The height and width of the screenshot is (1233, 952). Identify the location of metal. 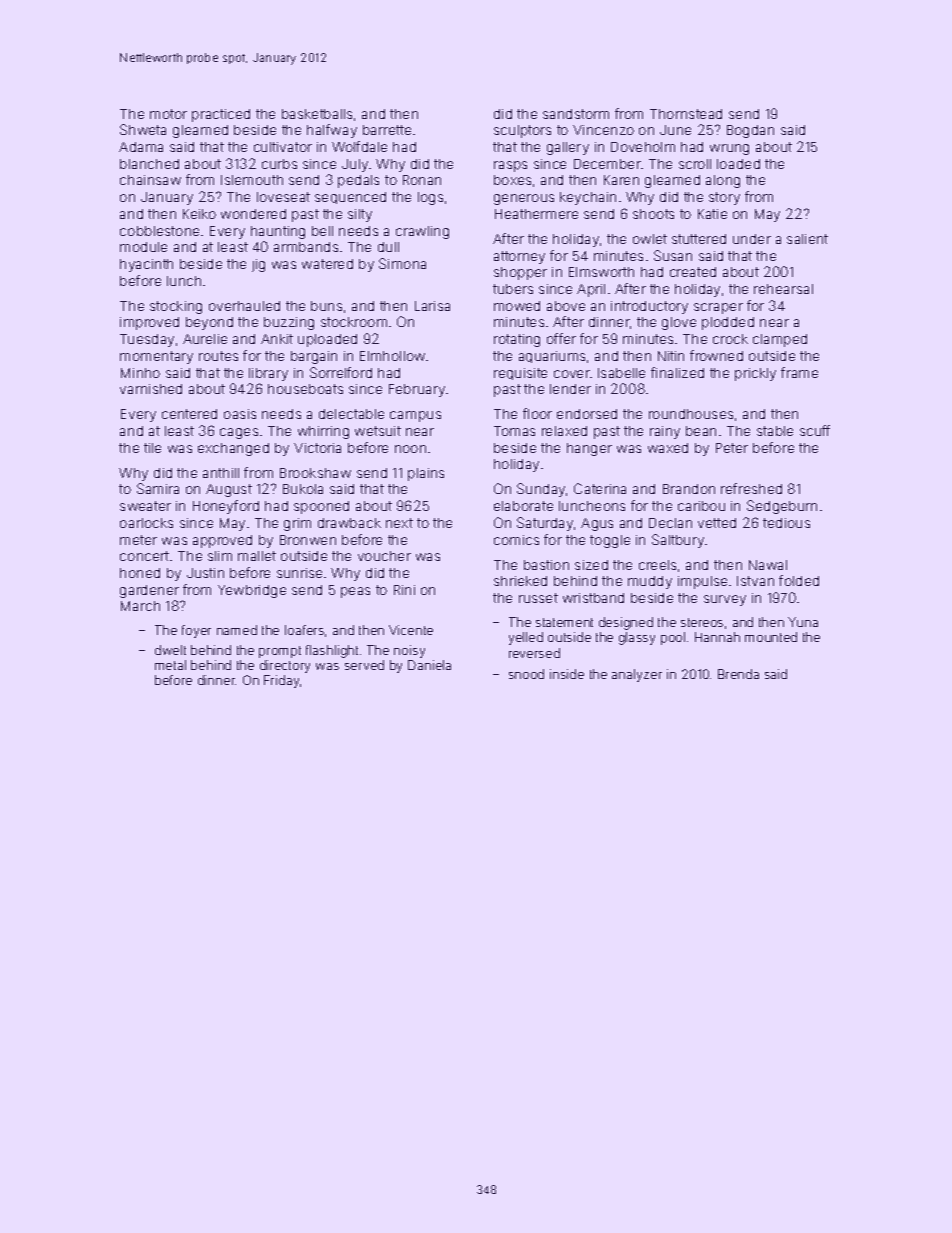
(170, 665).
